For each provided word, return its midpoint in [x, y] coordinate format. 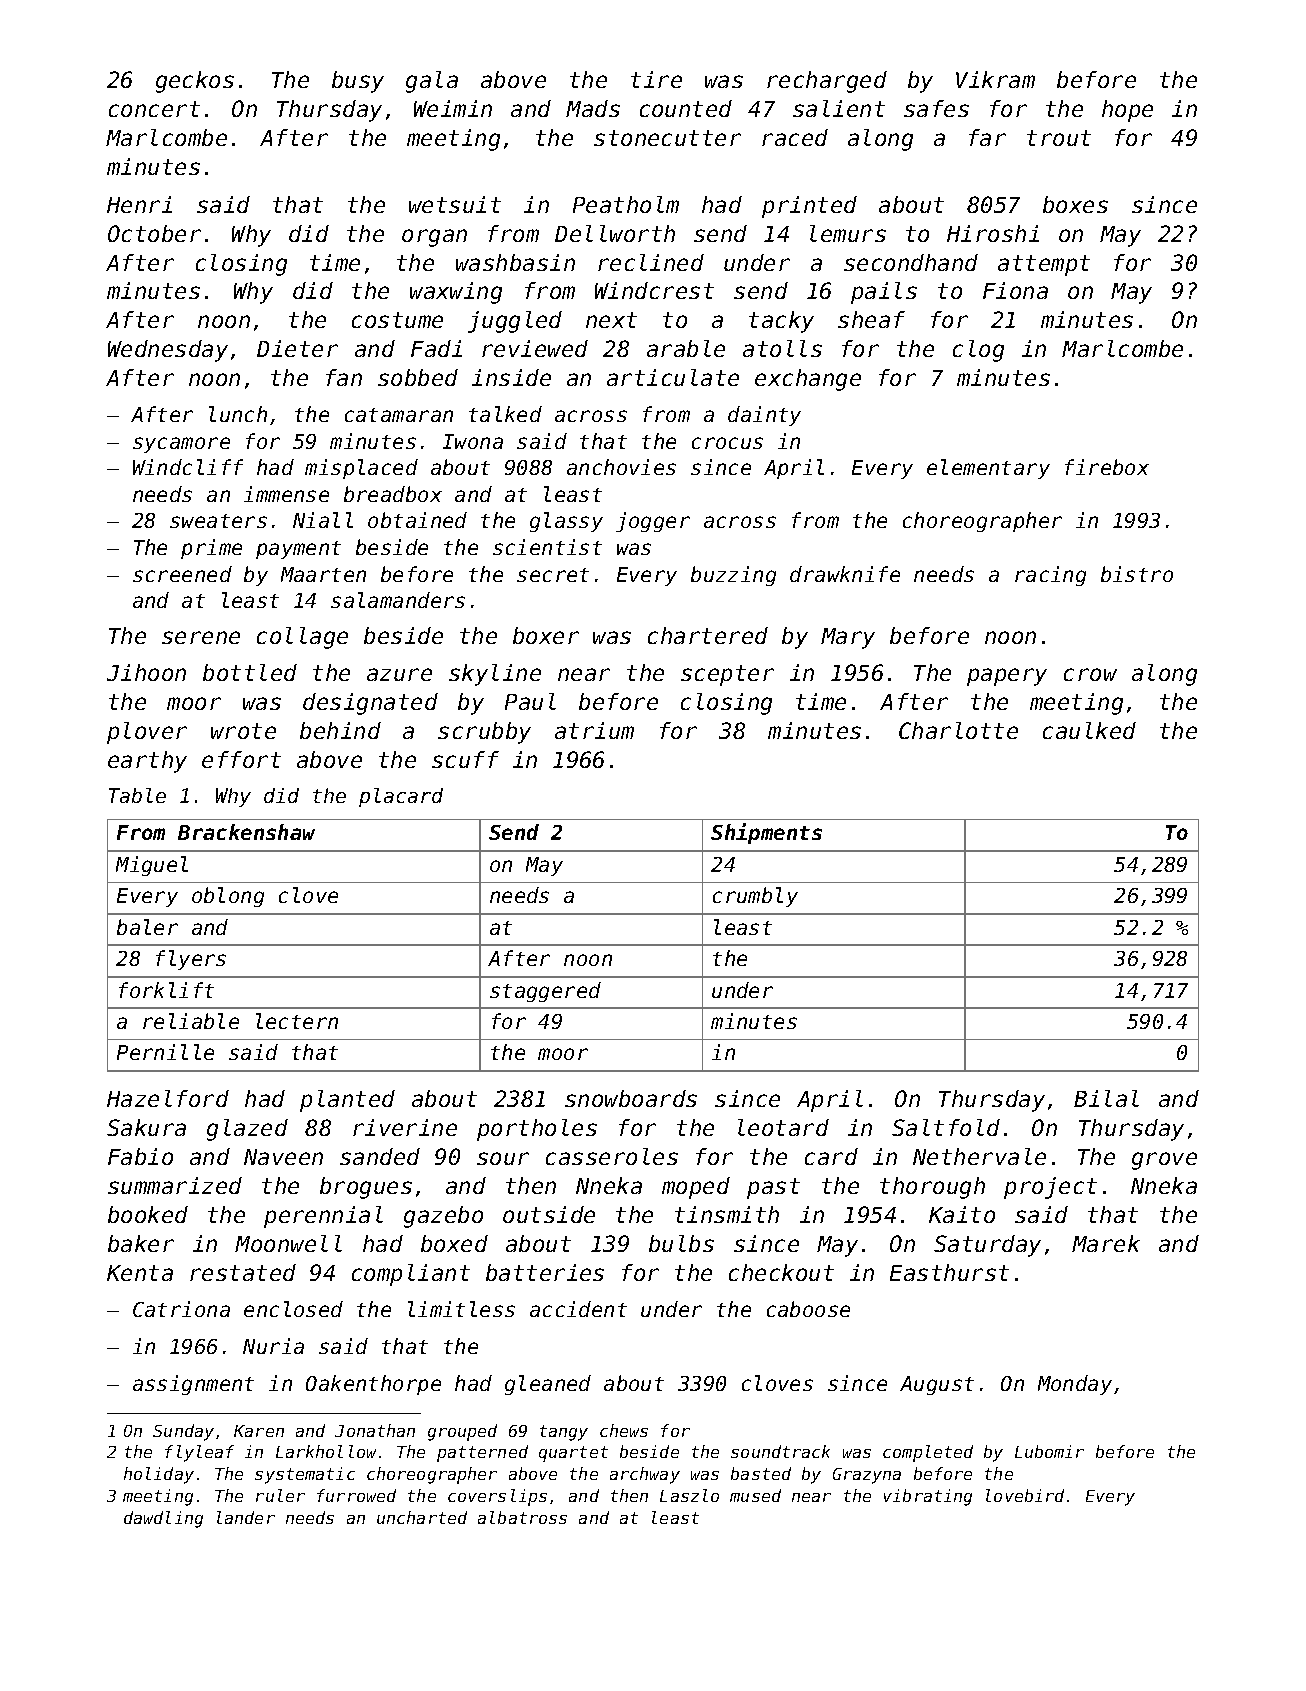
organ [434, 238]
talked [505, 414]
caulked [1089, 730]
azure [399, 674]
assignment [193, 1385]
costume [397, 320]
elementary [988, 469]
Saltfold [946, 1127]
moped [696, 1188]
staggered [545, 992]
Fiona [1015, 290]
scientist [547, 547]
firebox [1107, 467]
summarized [175, 1185]
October [154, 233]
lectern [297, 1021]
